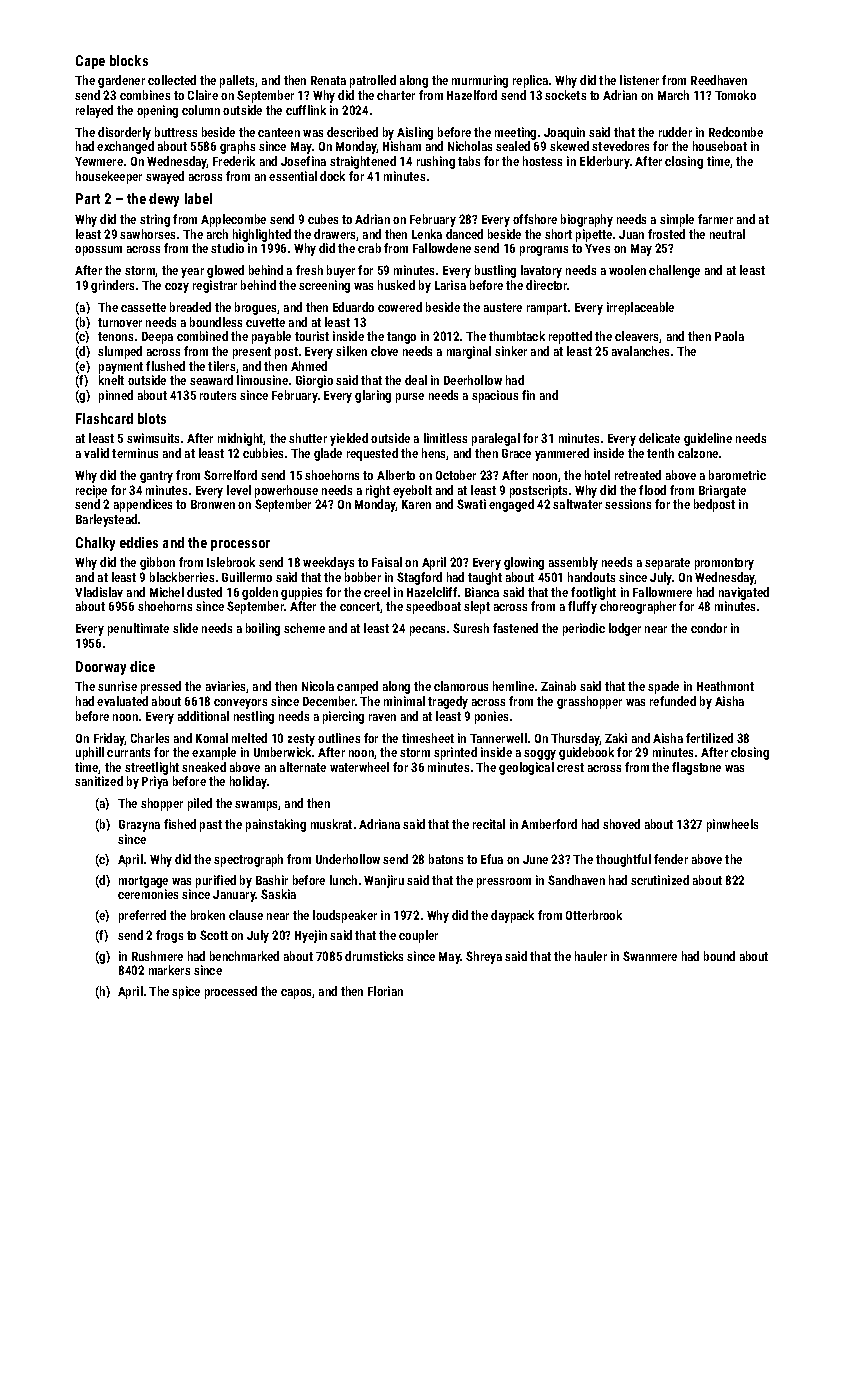 The width and height of the page is (849, 1400). What do you see at coordinates (570, 337) in the page?
I see `repotted` at bounding box center [570, 337].
